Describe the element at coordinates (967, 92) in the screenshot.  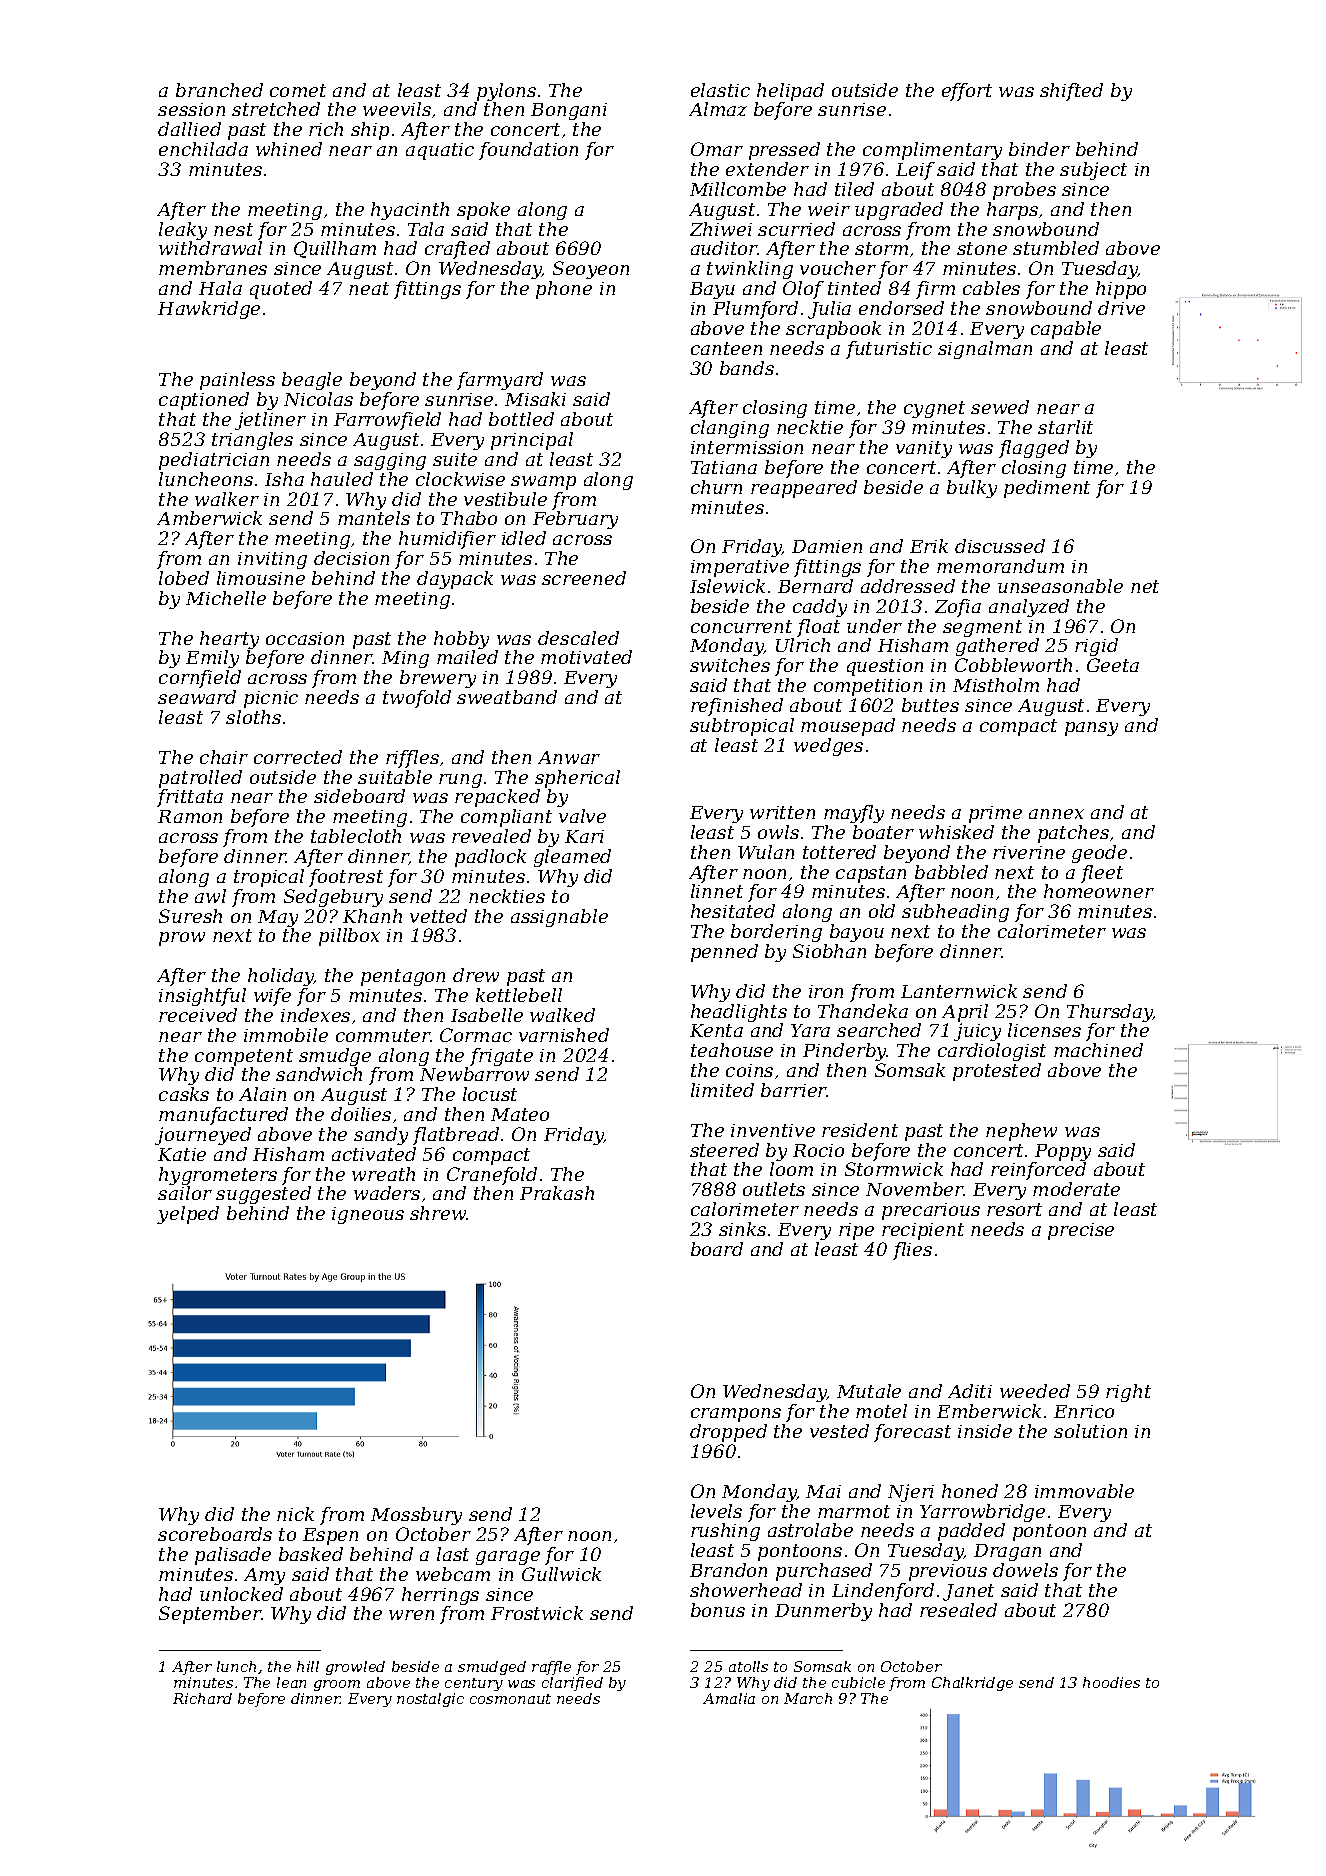
I see `effort` at that location.
